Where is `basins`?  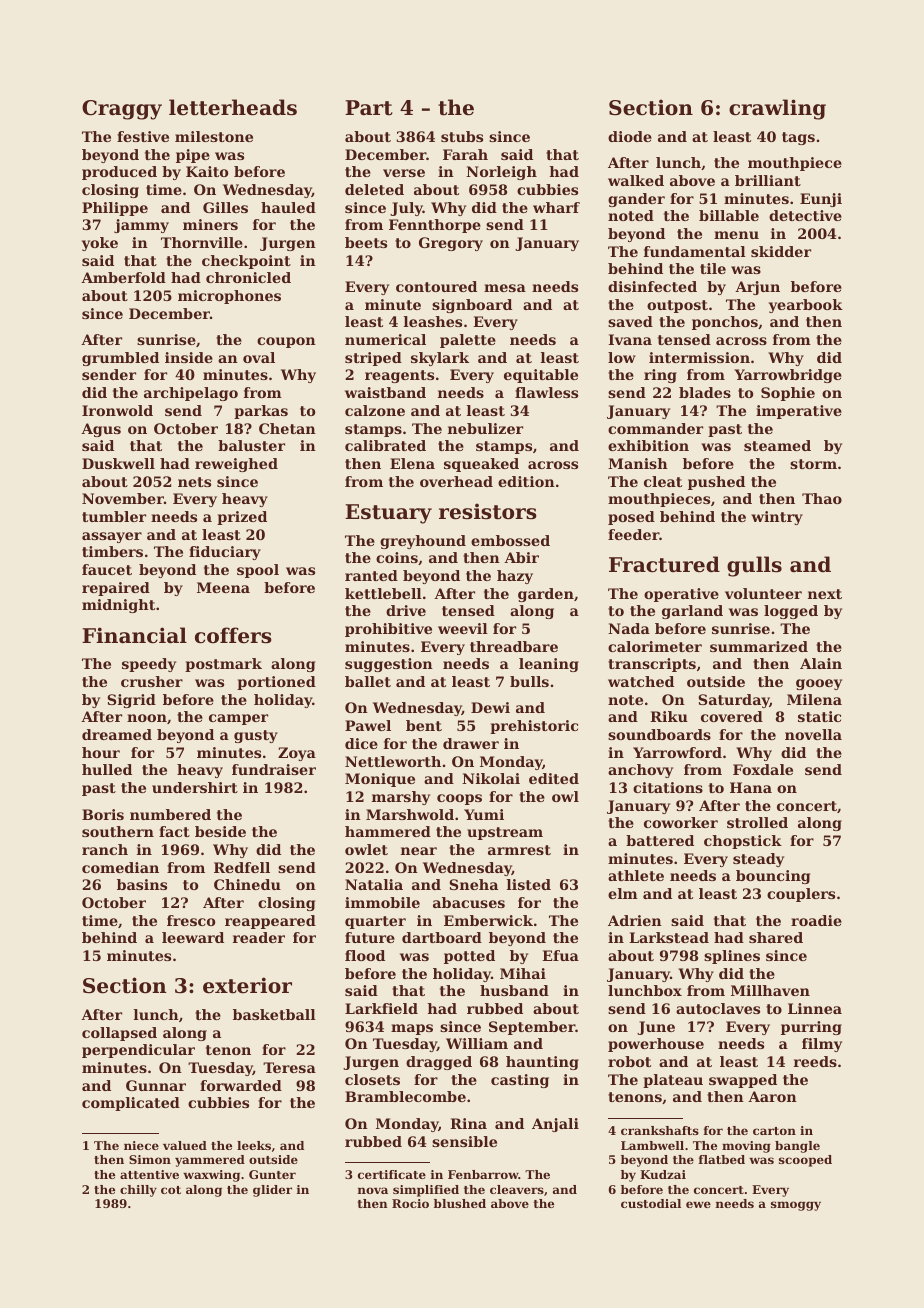
basins is located at coordinates (142, 884).
